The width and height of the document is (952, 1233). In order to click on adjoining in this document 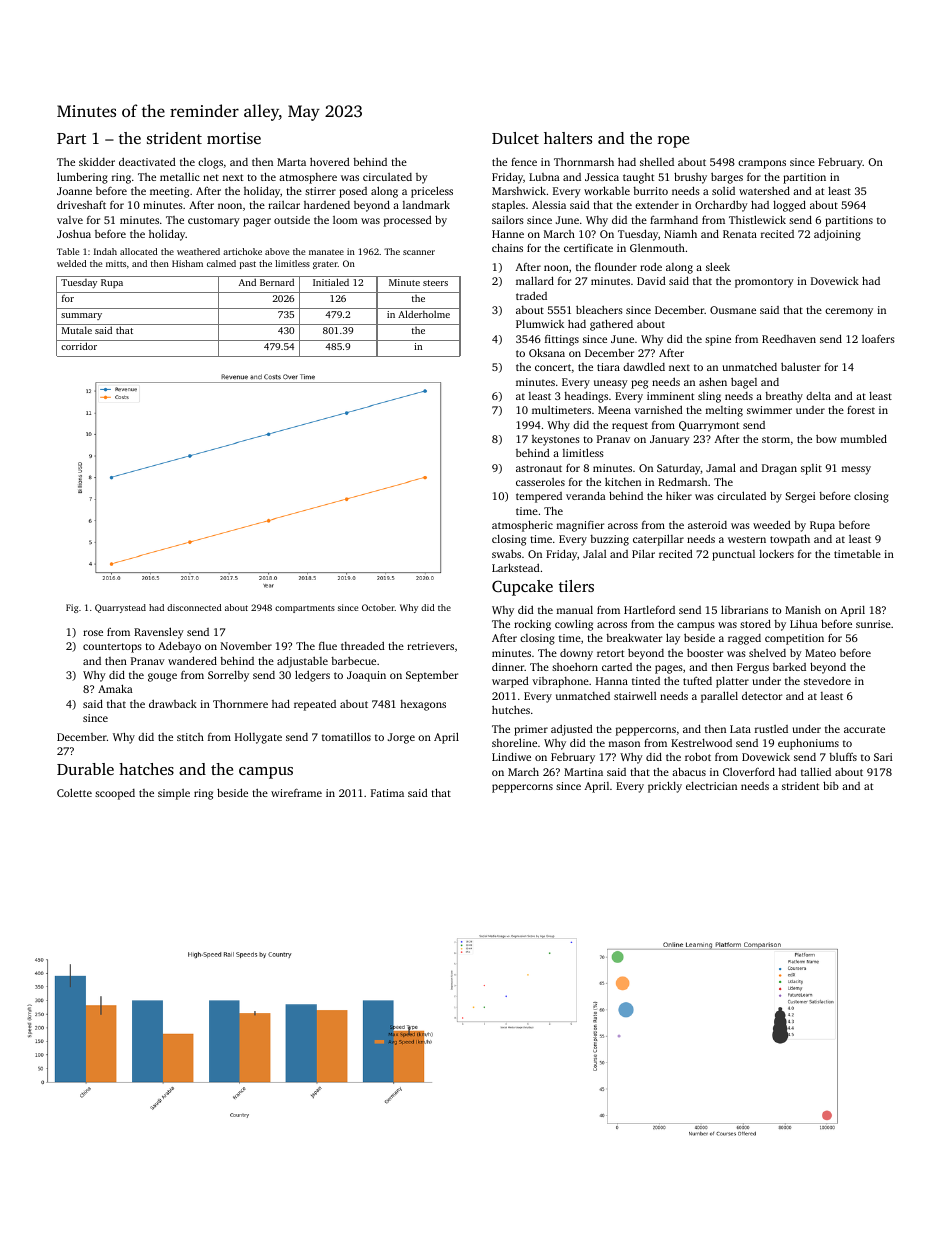, I will do `click(837, 235)`.
